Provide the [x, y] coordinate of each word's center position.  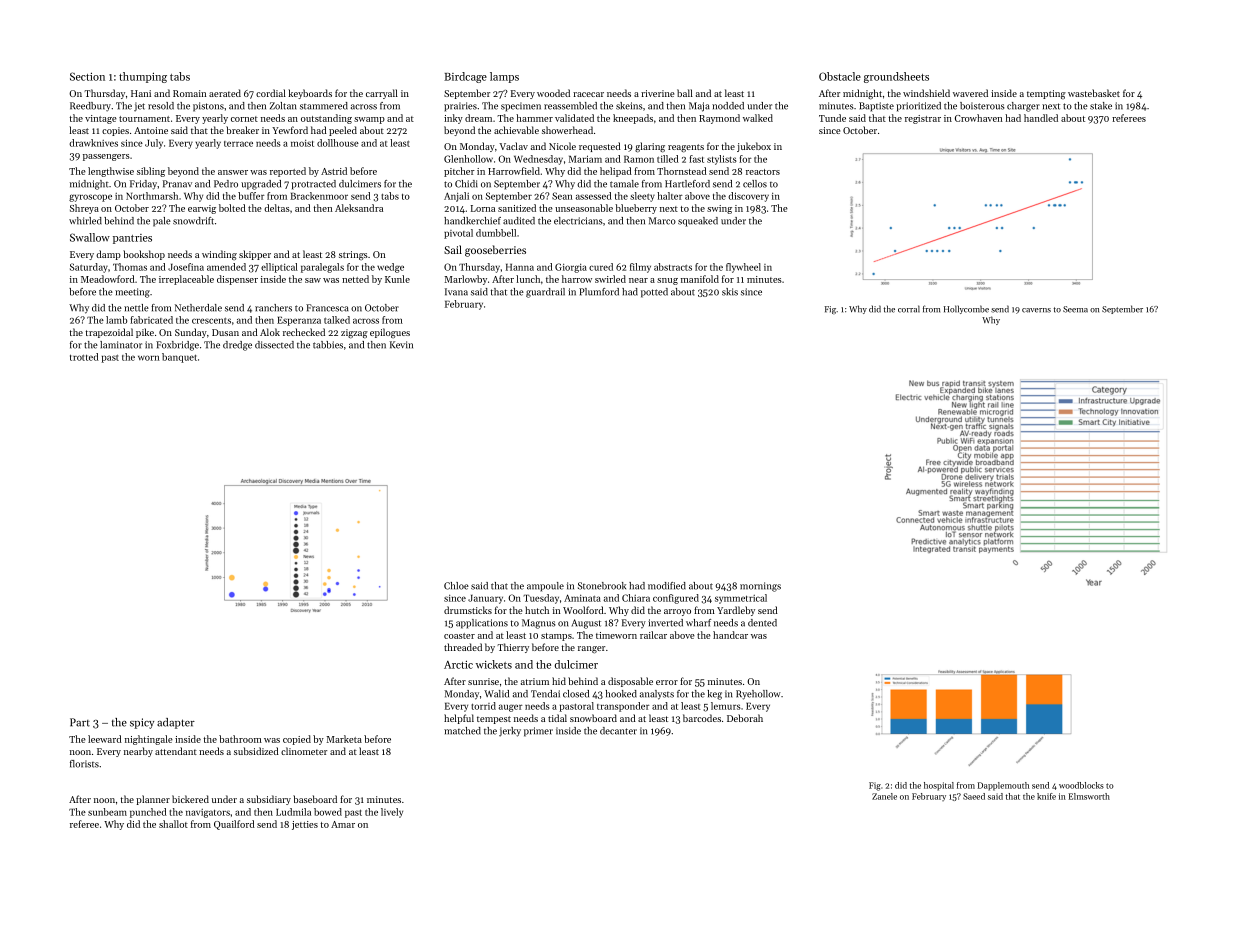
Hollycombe [966, 309]
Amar [343, 824]
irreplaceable [186, 280]
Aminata [582, 598]
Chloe [456, 586]
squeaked [698, 222]
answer [233, 172]
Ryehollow [758, 695]
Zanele [884, 796]
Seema [1075, 309]
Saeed [974, 796]
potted [654, 293]
